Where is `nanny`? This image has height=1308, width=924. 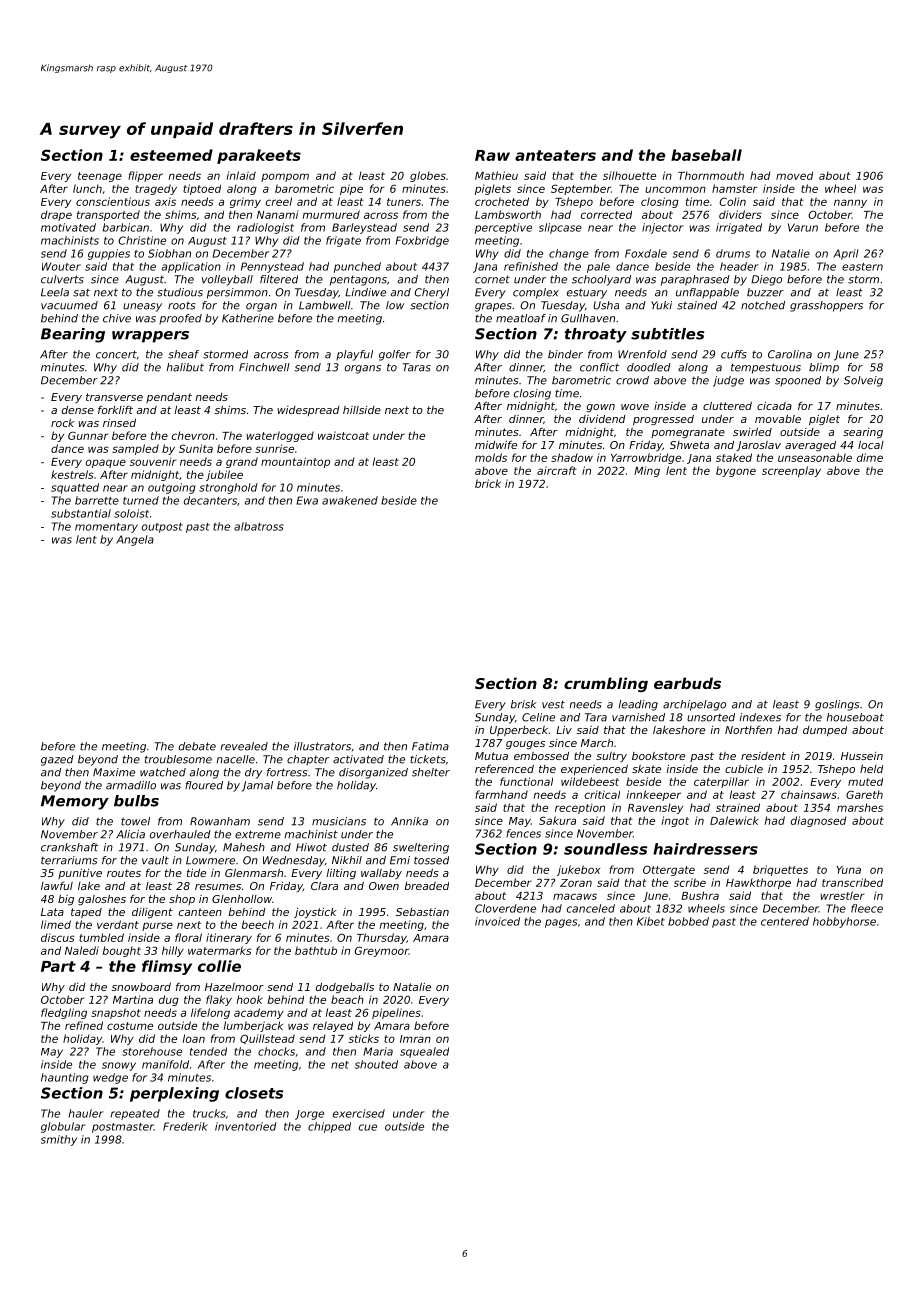
nanny is located at coordinates (850, 203).
